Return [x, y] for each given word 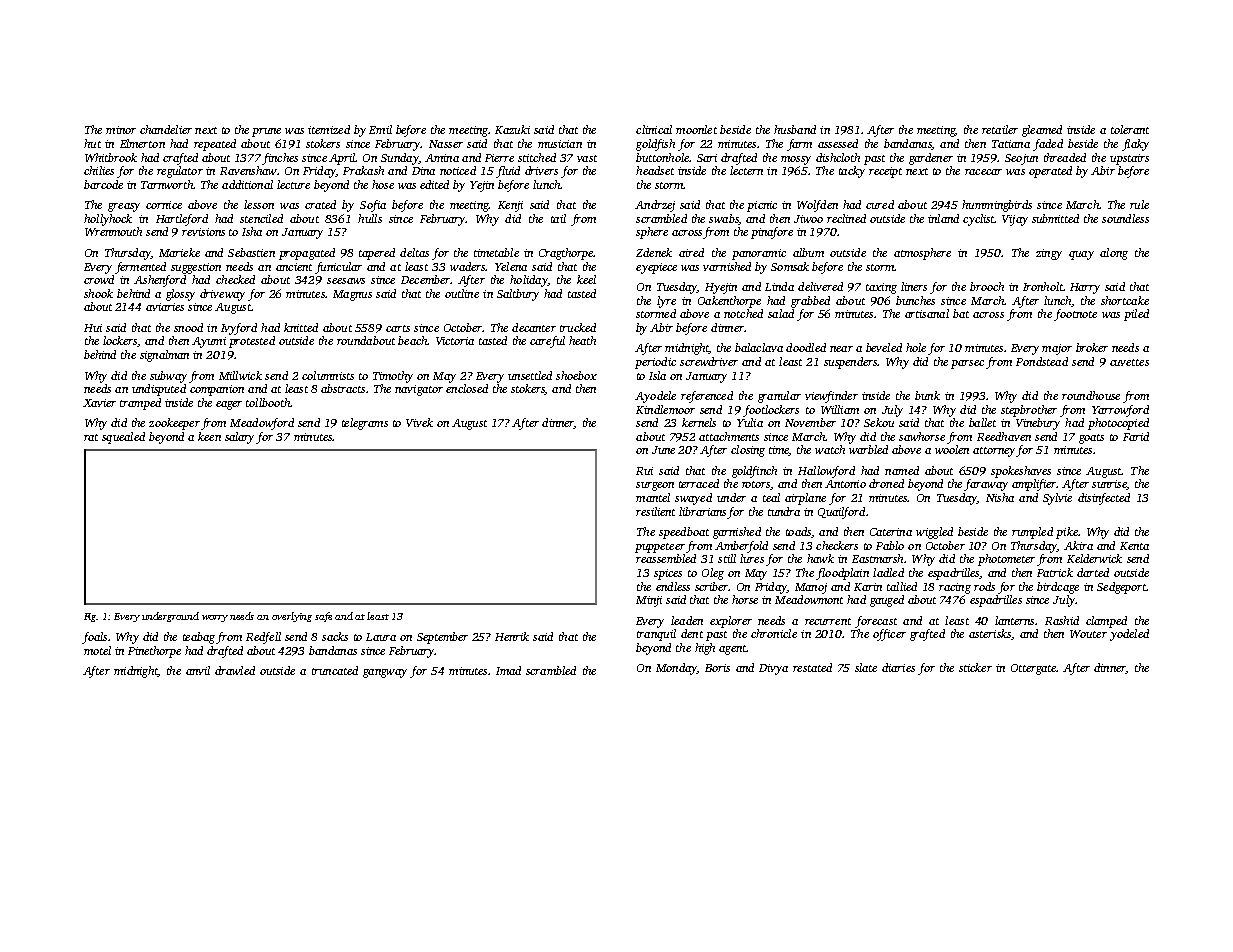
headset [655, 170]
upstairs [1129, 159]
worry [215, 618]
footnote [1075, 315]
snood [188, 327]
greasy [124, 207]
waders [467, 266]
